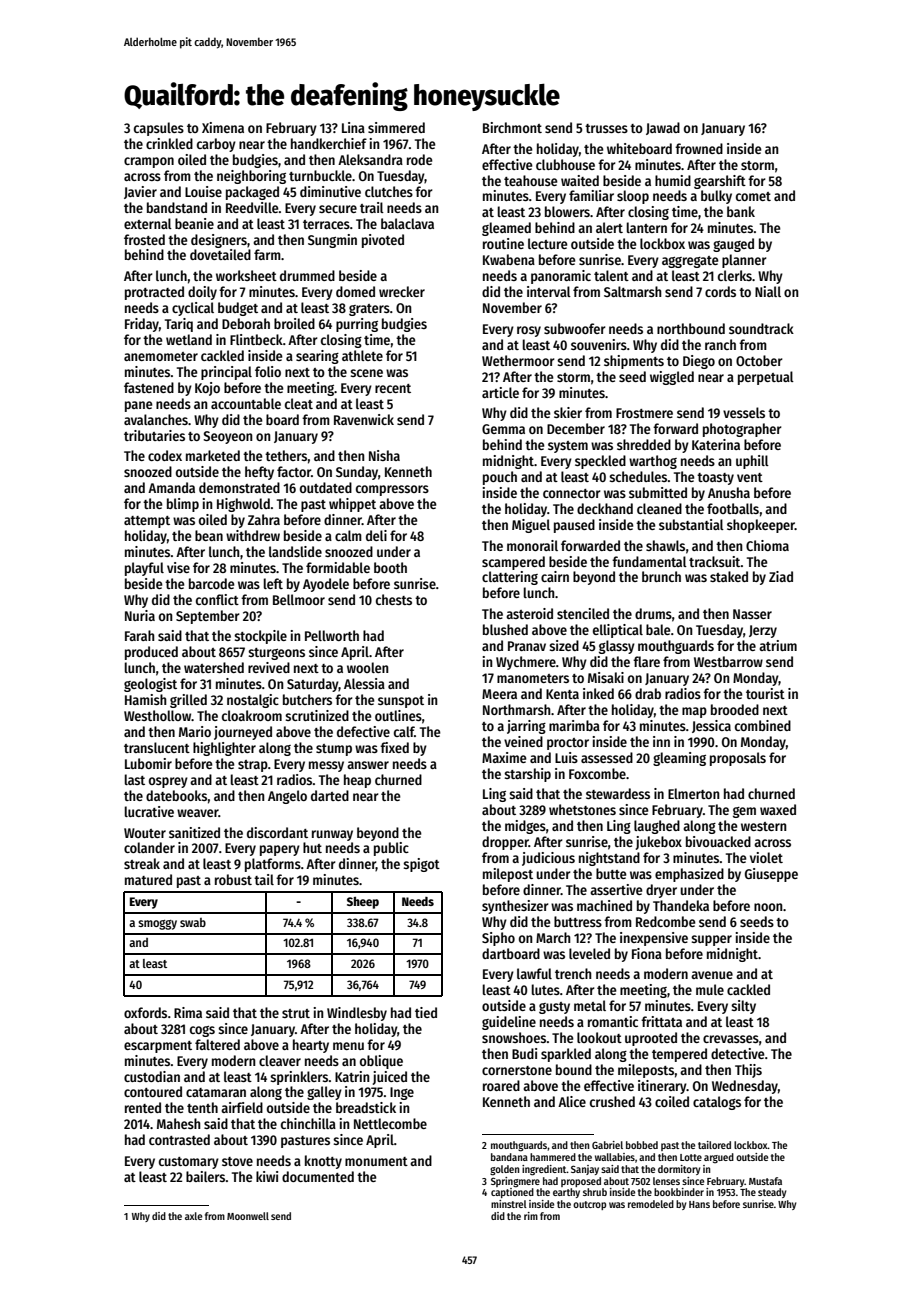  I want to click on accountable, so click(246, 403).
